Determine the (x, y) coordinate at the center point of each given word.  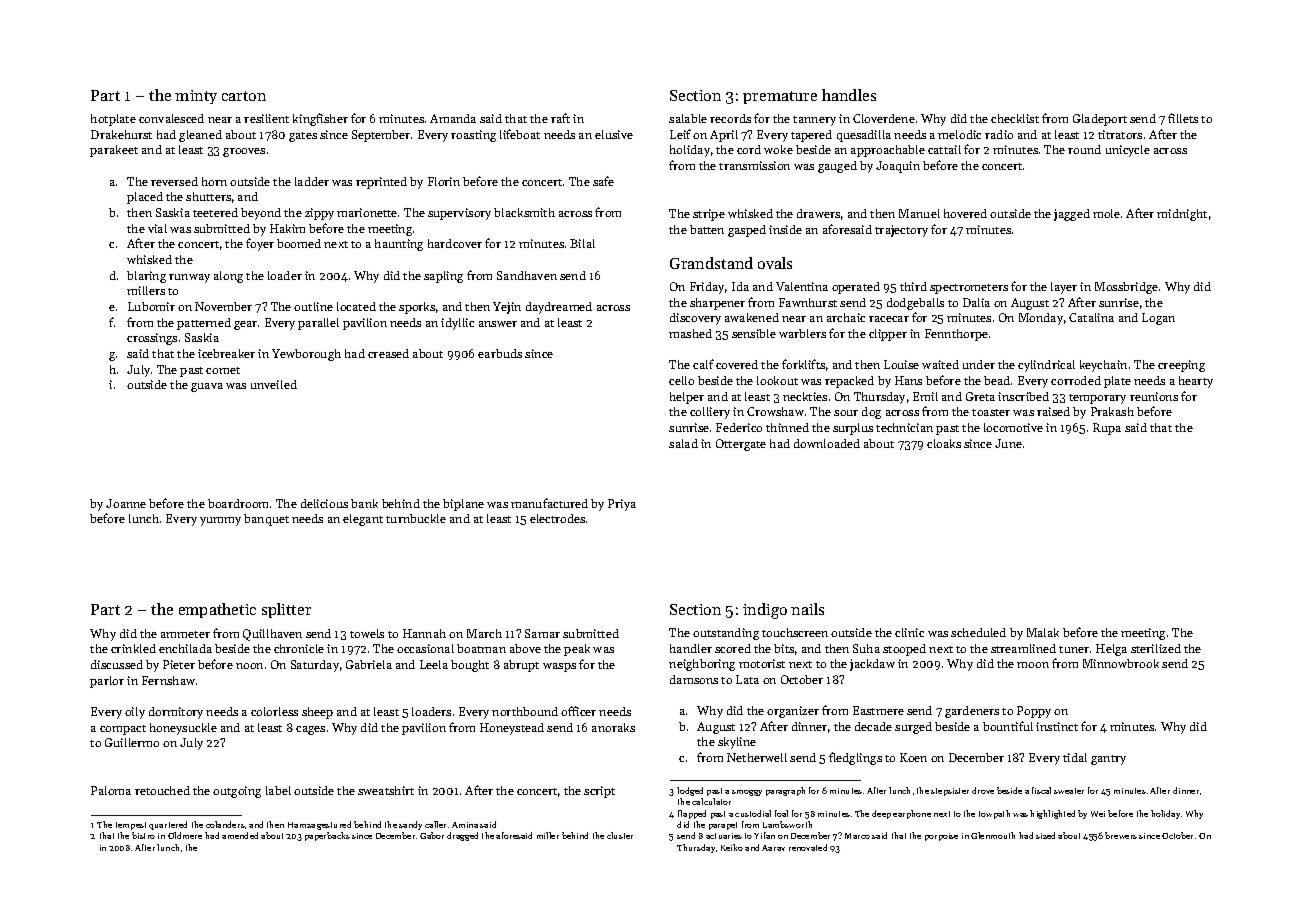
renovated (808, 847)
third (913, 286)
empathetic (217, 610)
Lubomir (151, 306)
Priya (622, 505)
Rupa (1107, 429)
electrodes (557, 518)
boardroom (238, 503)
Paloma (111, 790)
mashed (690, 333)
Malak (1043, 632)
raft (560, 118)
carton (244, 96)
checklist (1015, 118)
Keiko (732, 847)
